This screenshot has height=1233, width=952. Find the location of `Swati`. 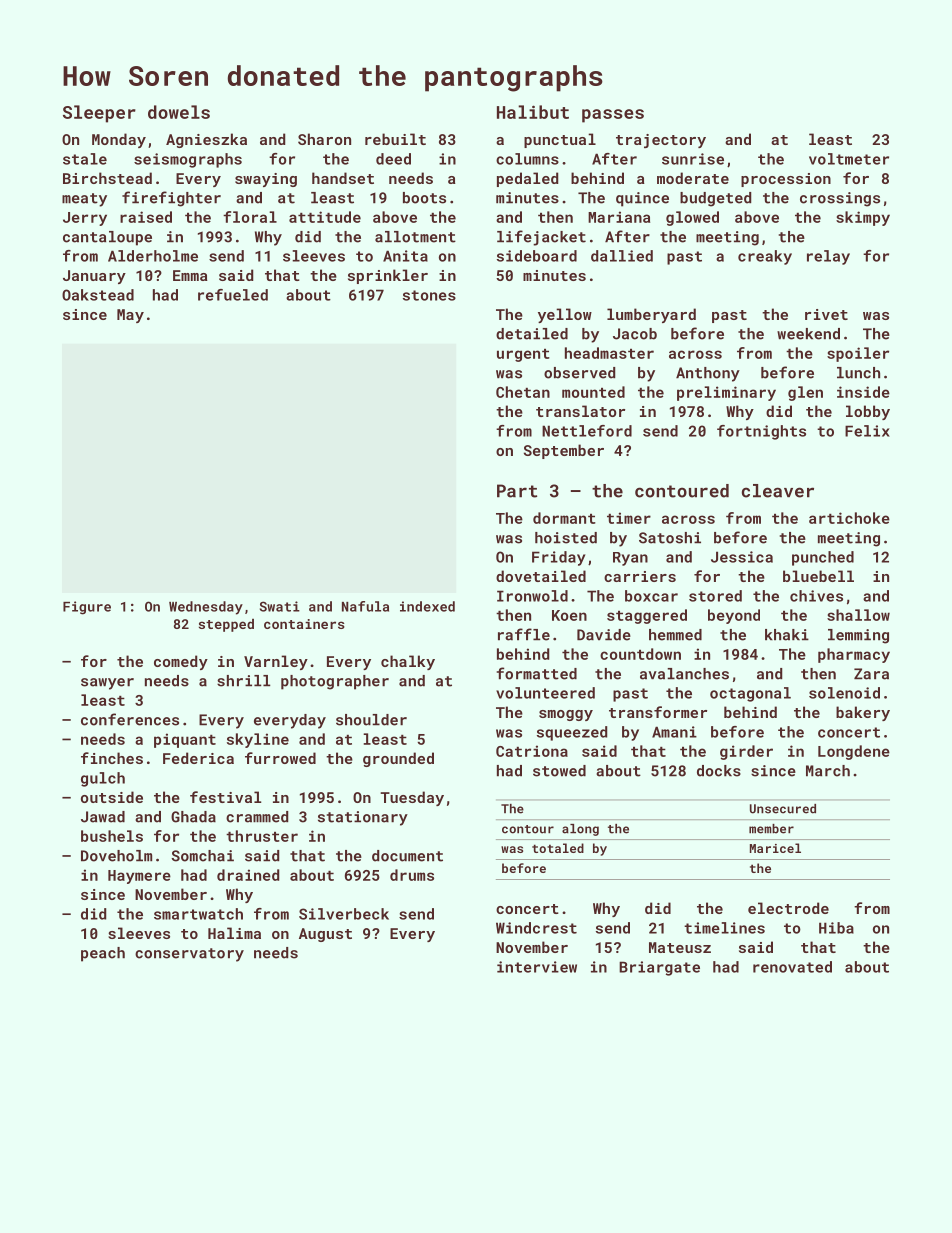

Swati is located at coordinates (280, 606).
